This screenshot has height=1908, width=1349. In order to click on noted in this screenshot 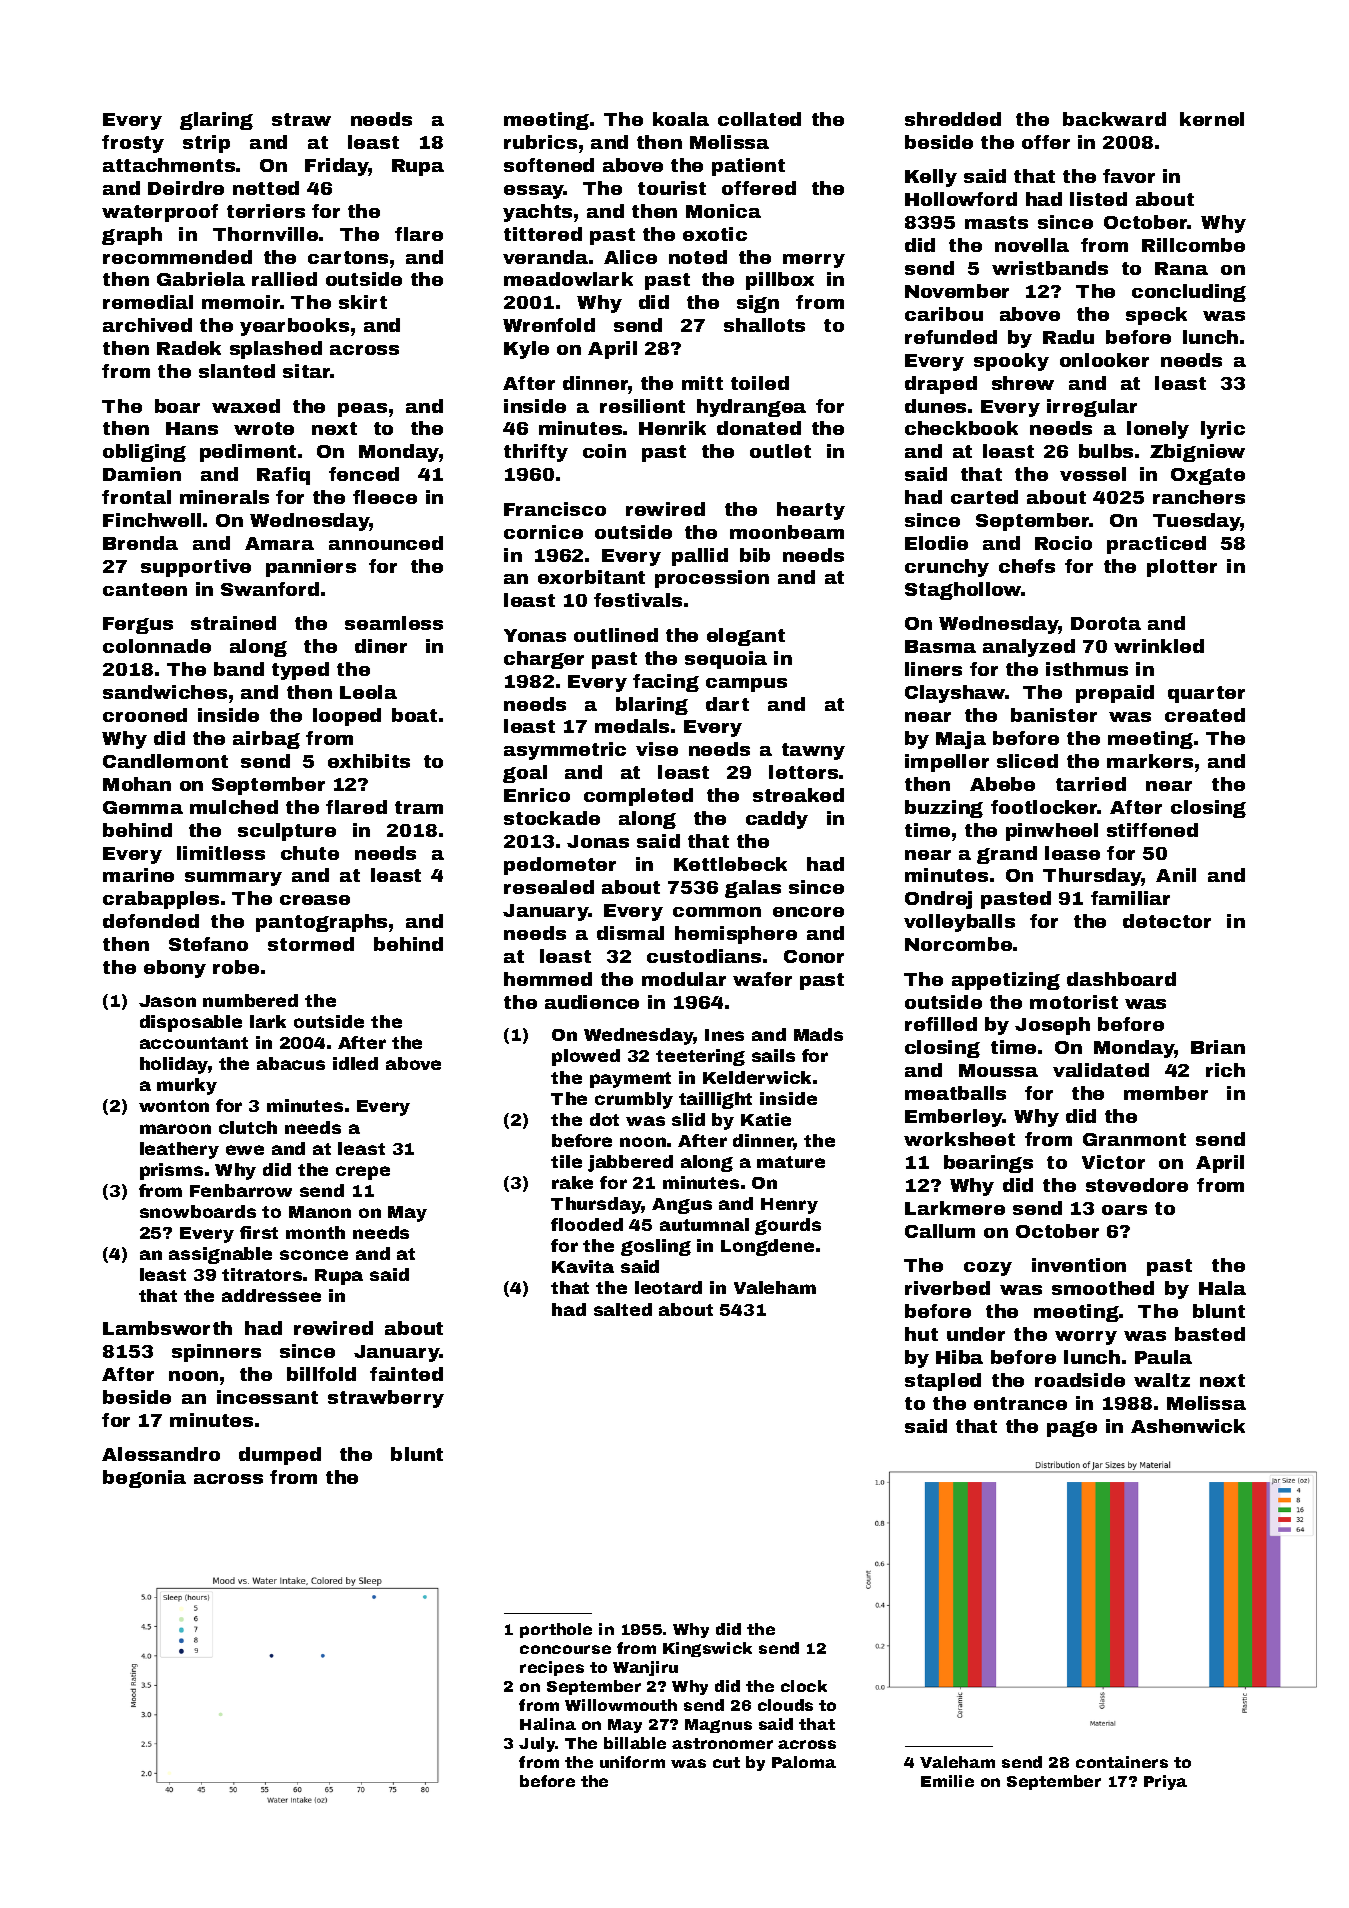, I will do `click(698, 257)`.
